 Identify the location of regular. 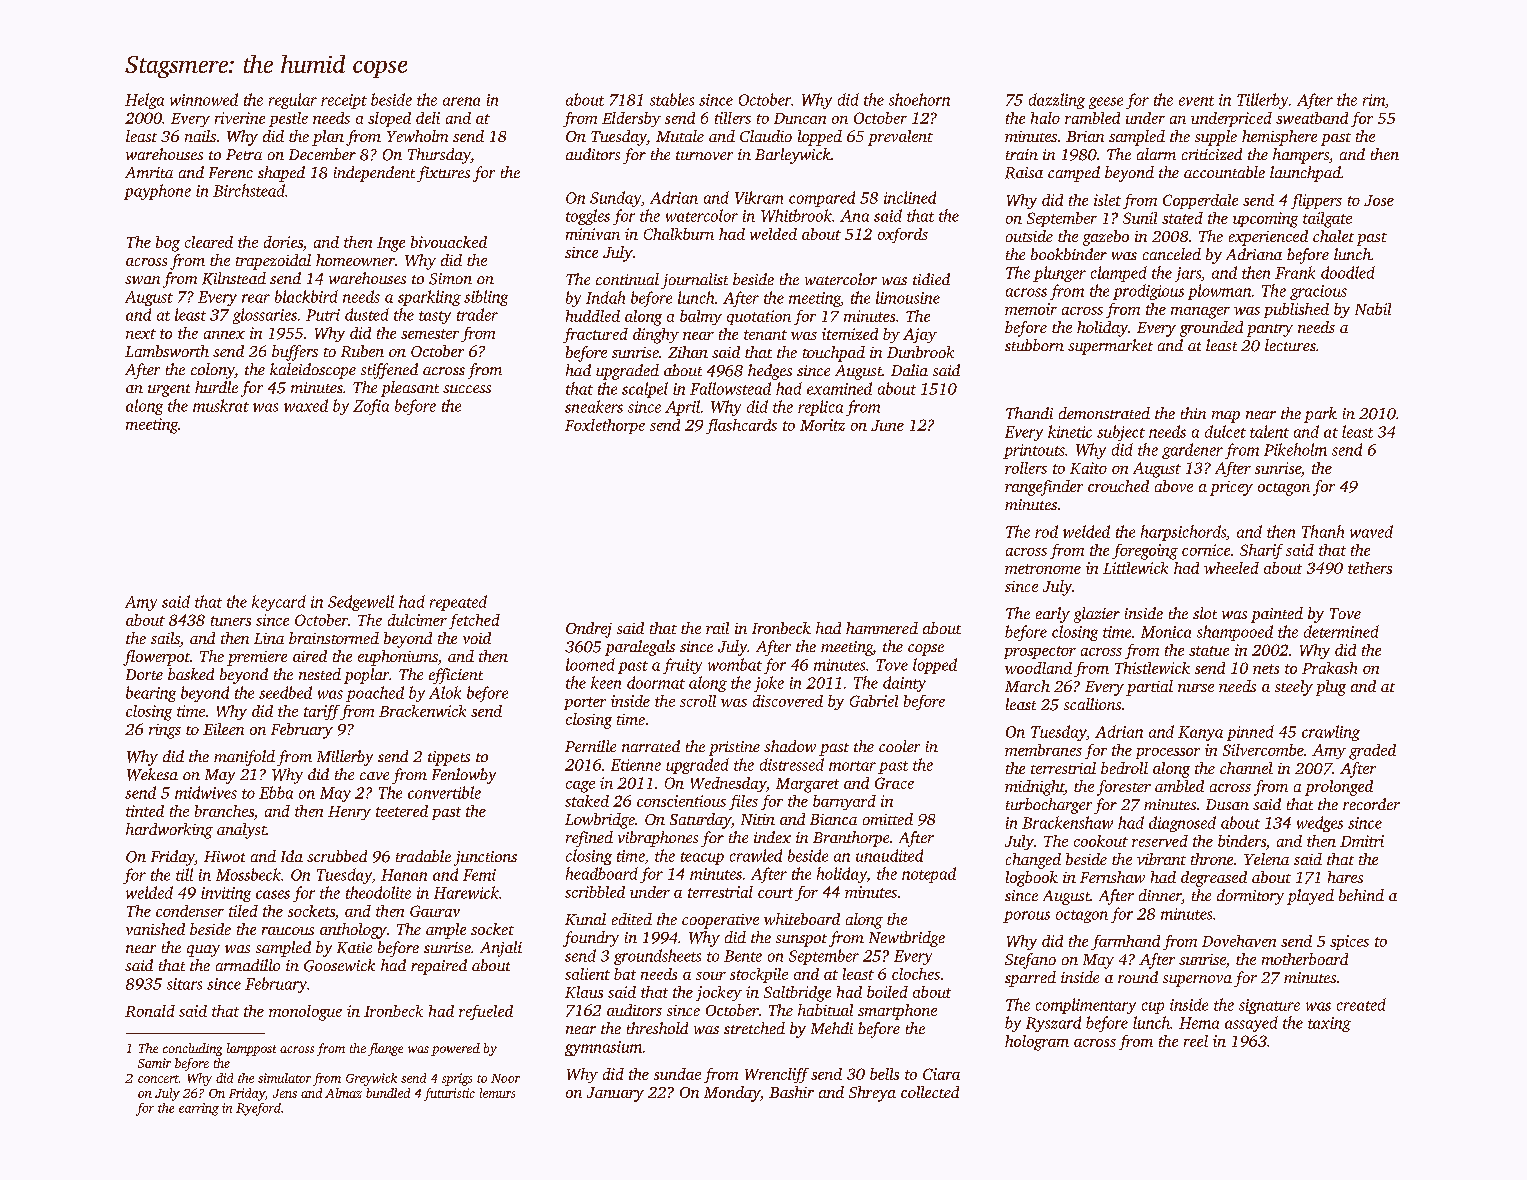
(293, 101).
